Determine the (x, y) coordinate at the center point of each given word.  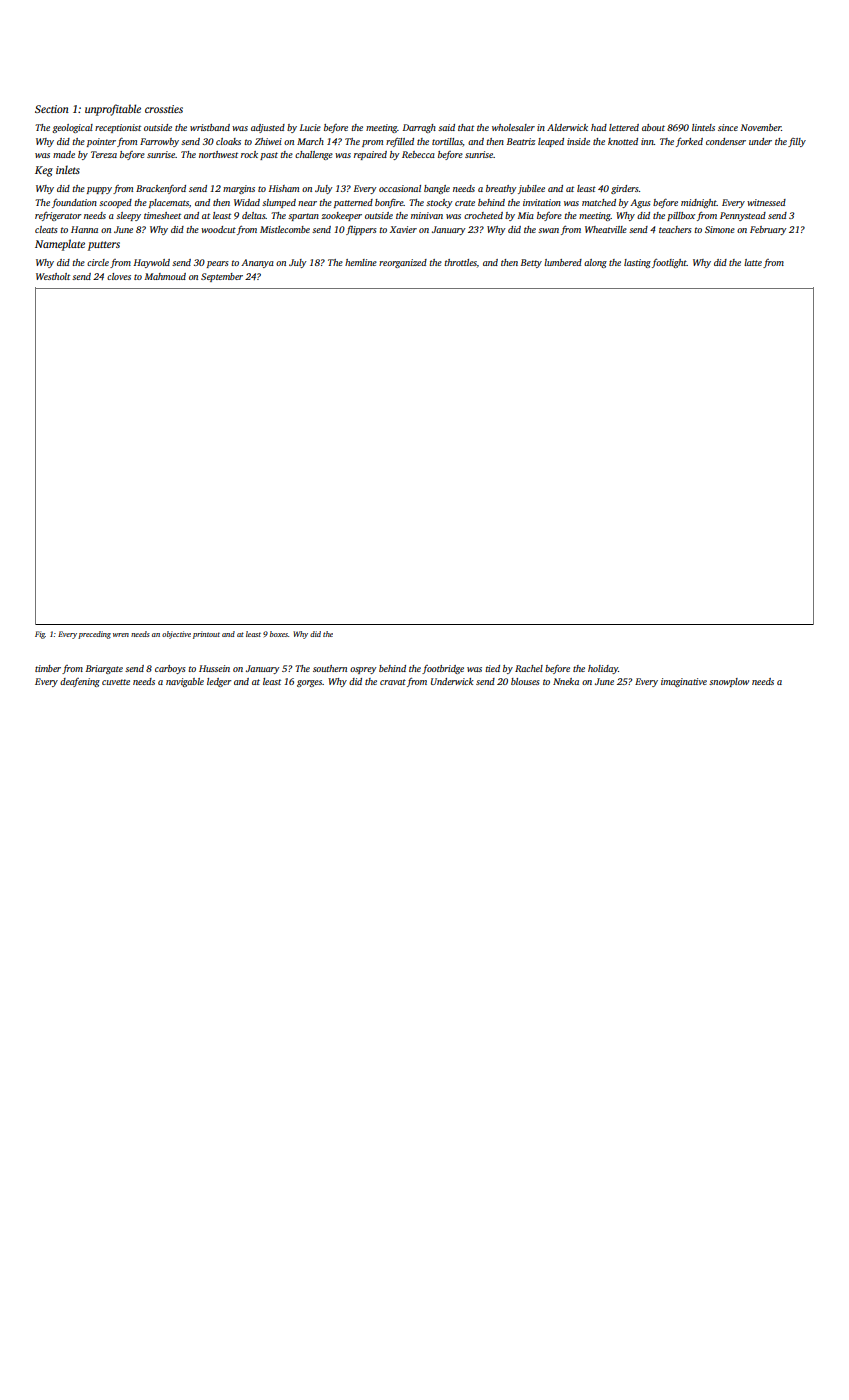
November (761, 127)
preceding (94, 635)
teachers (675, 229)
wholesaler (513, 127)
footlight (669, 263)
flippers (361, 230)
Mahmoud (165, 276)
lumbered (563, 262)
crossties (164, 109)
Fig (40, 635)
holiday (603, 669)
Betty (531, 263)
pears (218, 264)
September (222, 277)
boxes (279, 634)
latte (753, 262)
